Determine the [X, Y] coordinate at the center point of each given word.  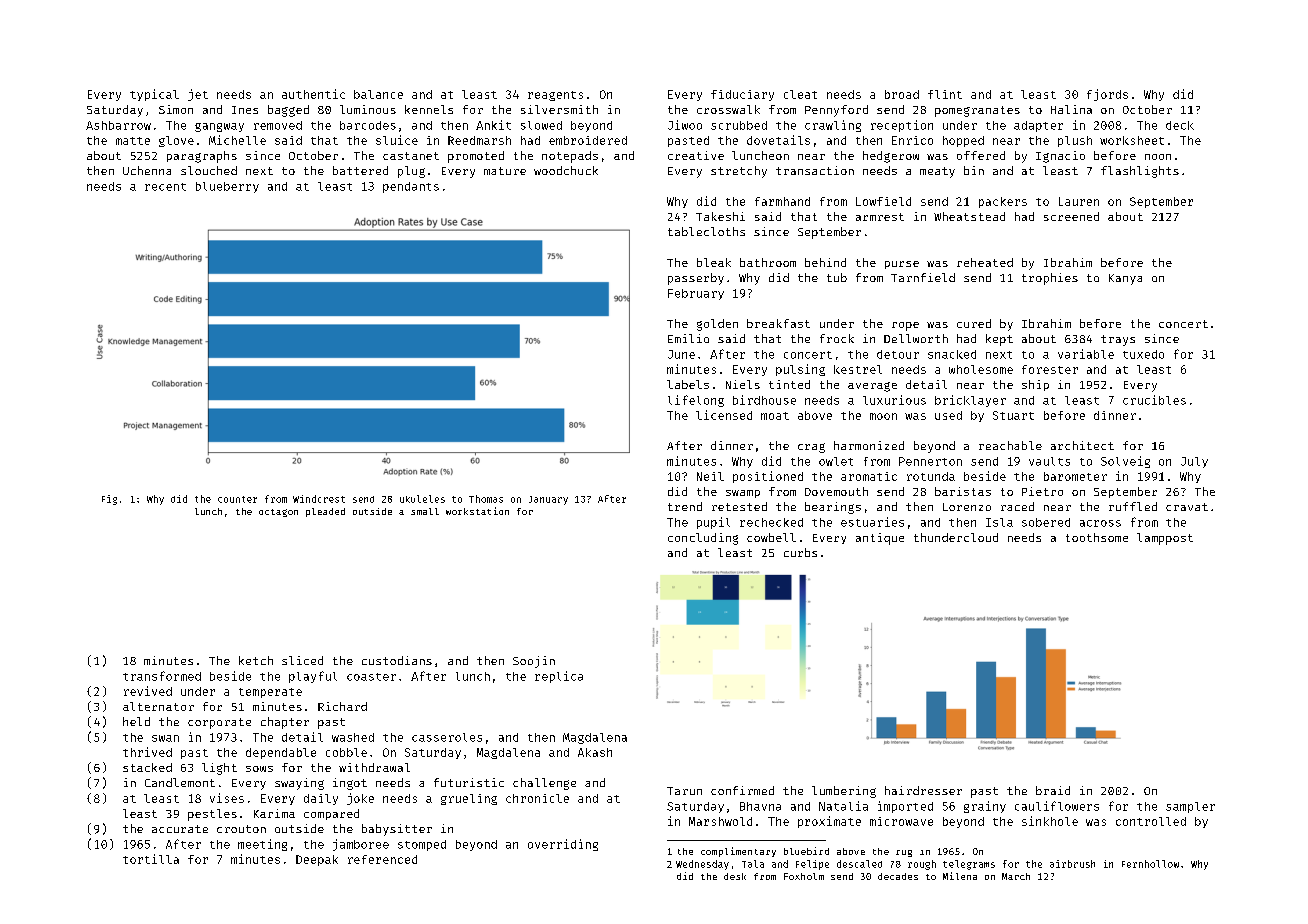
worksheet [1132, 140]
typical [154, 95]
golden [717, 325]
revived [148, 691]
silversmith [559, 109]
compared [331, 814]
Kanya [1125, 279]
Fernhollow [1150, 864]
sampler [1190, 807]
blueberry [227, 187]
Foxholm [804, 876]
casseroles [447, 737]
